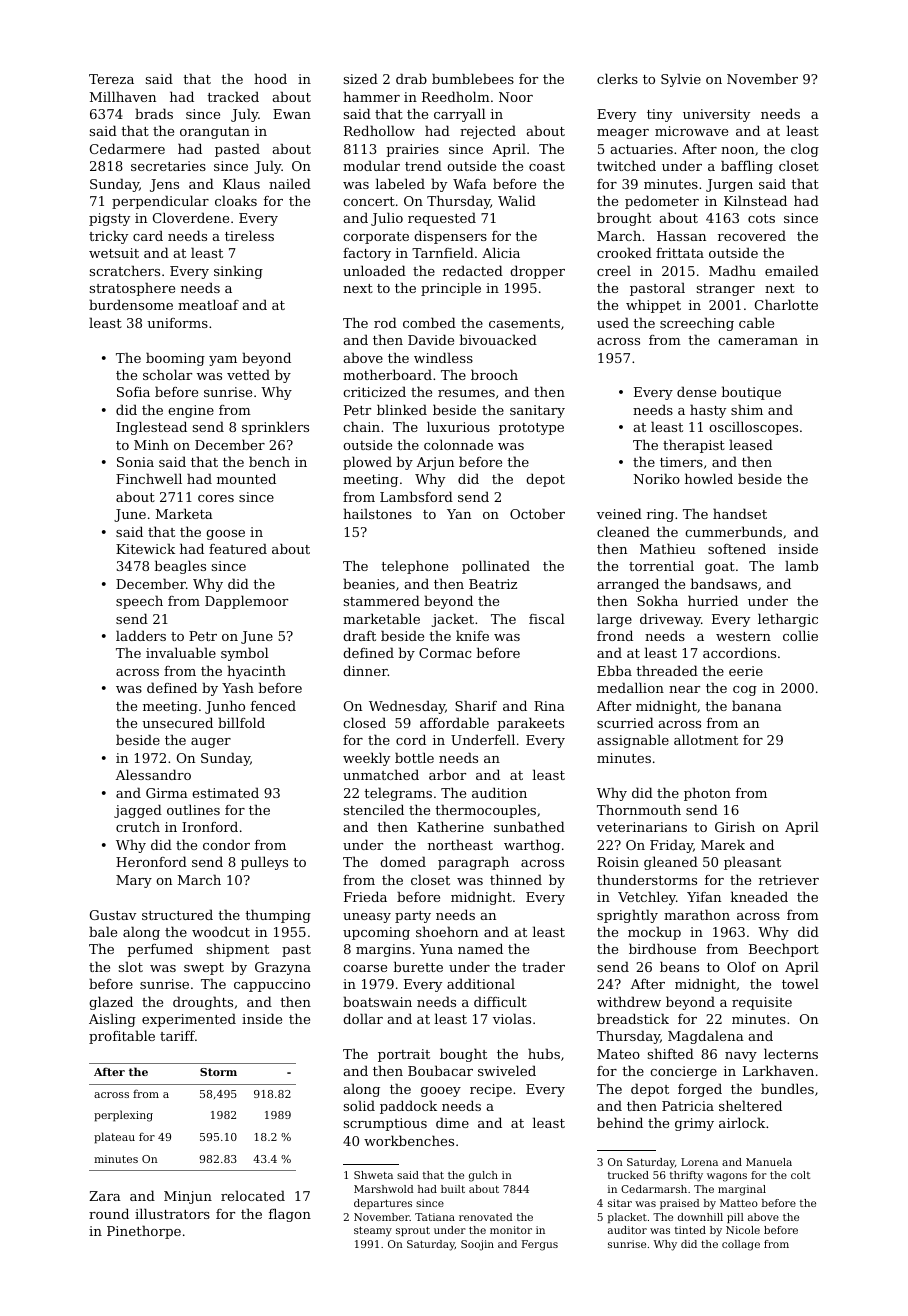  I want to click on sized, so click(361, 78).
